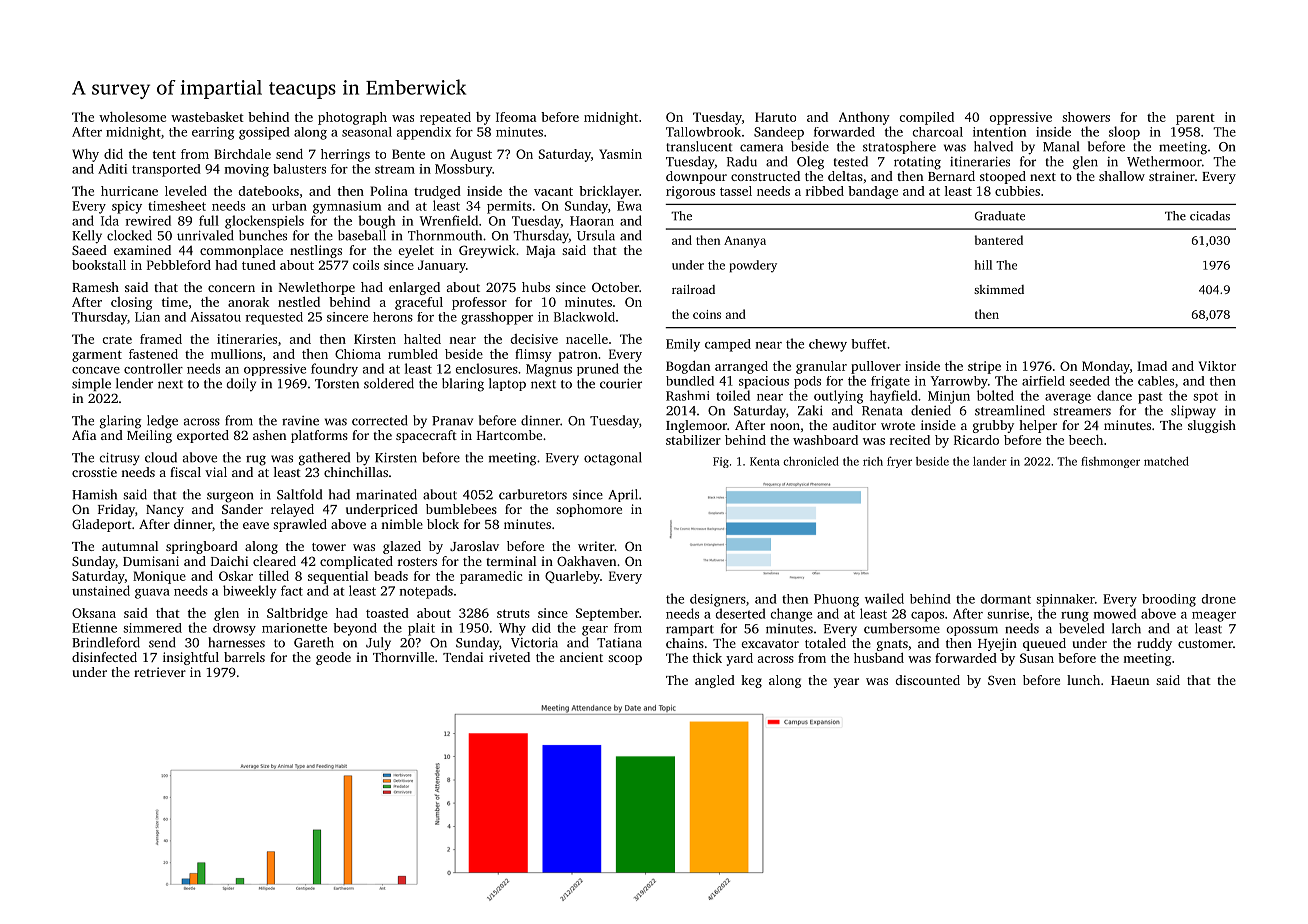 The height and width of the page is (924, 1308). I want to click on Haruto, so click(775, 117).
